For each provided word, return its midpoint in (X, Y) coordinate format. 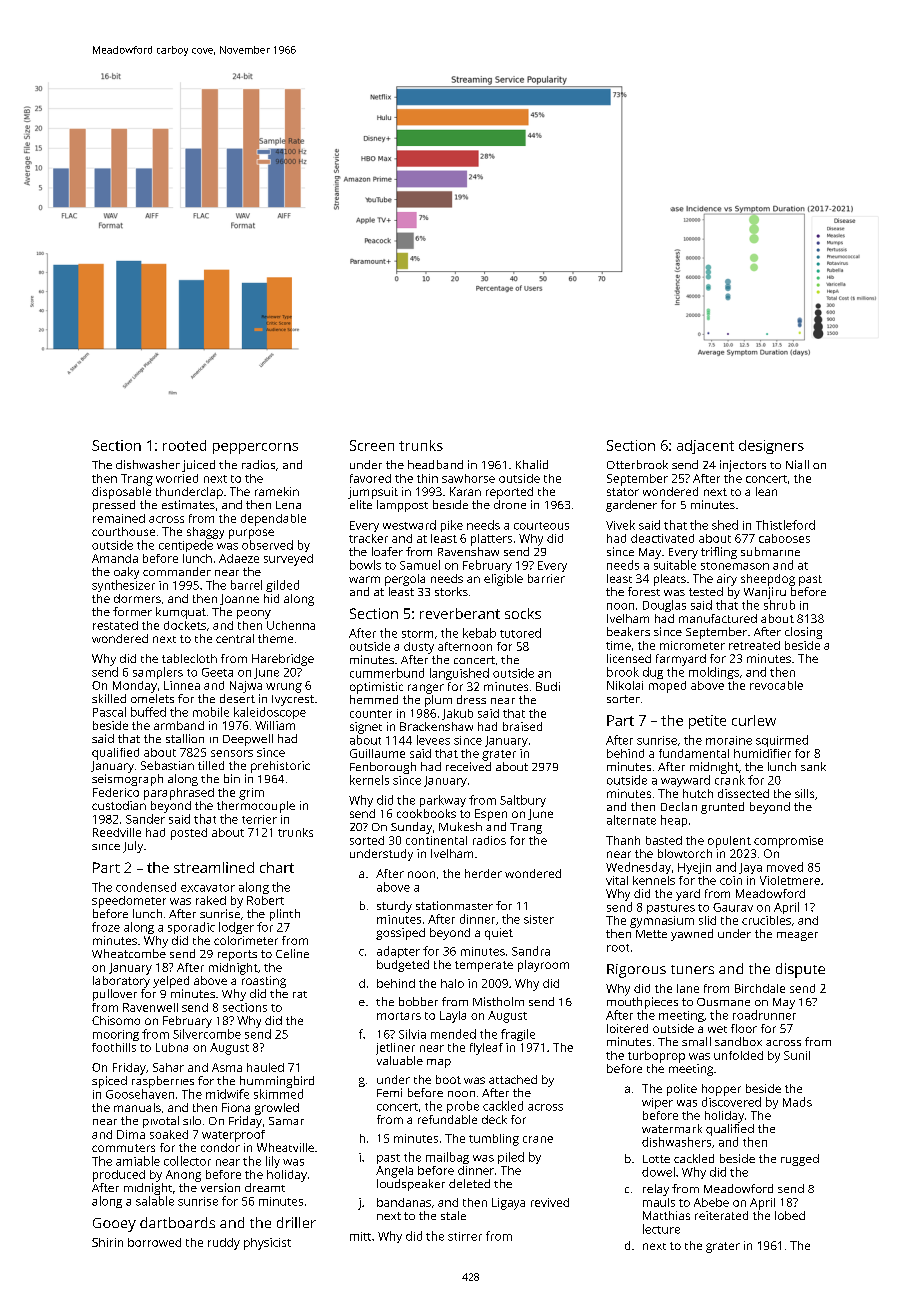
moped (667, 687)
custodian (119, 805)
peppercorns (255, 448)
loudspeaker (411, 1185)
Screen (372, 445)
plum (438, 701)
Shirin (107, 1242)
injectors (743, 466)
